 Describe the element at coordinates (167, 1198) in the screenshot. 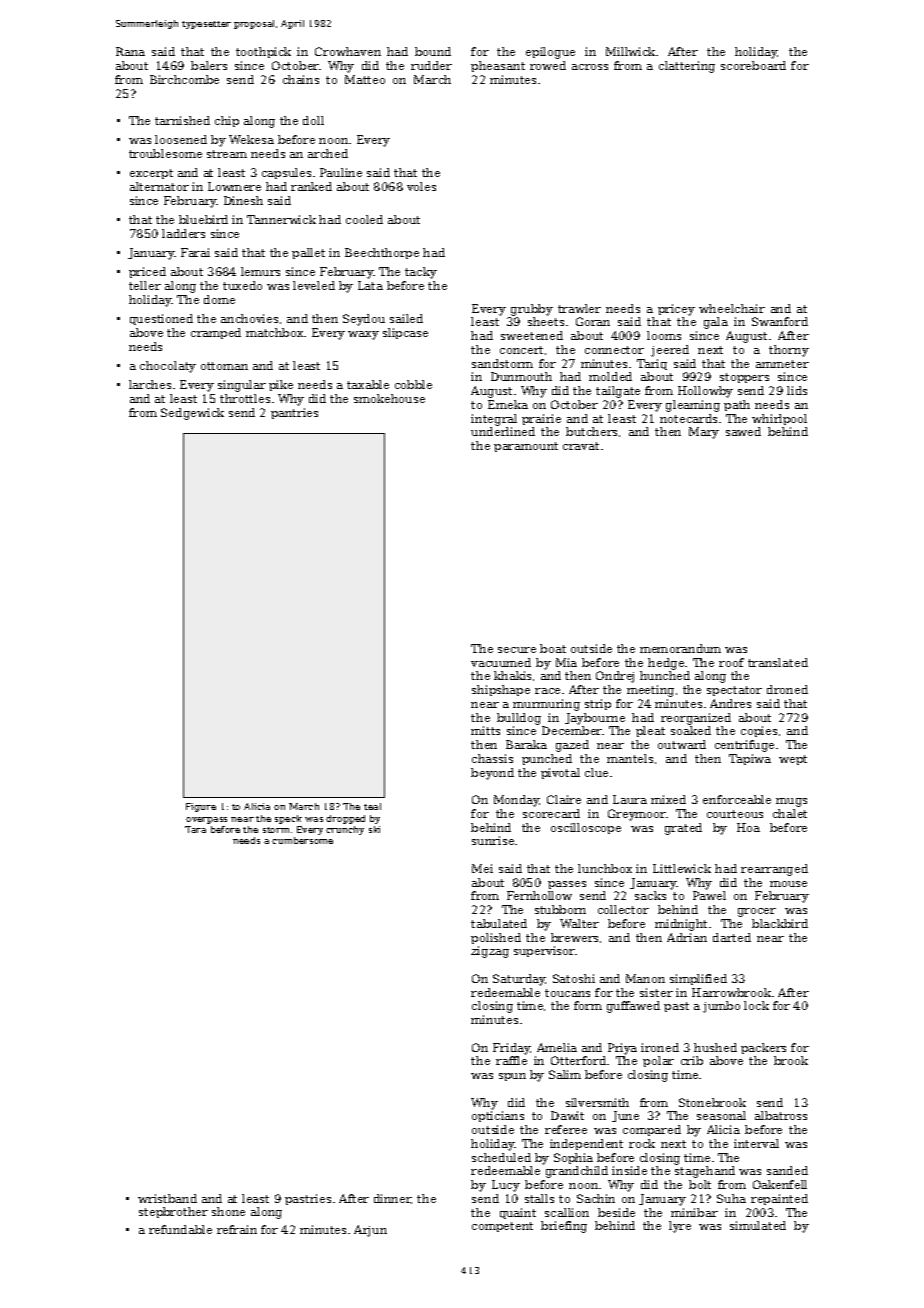

I see `wristband` at that location.
